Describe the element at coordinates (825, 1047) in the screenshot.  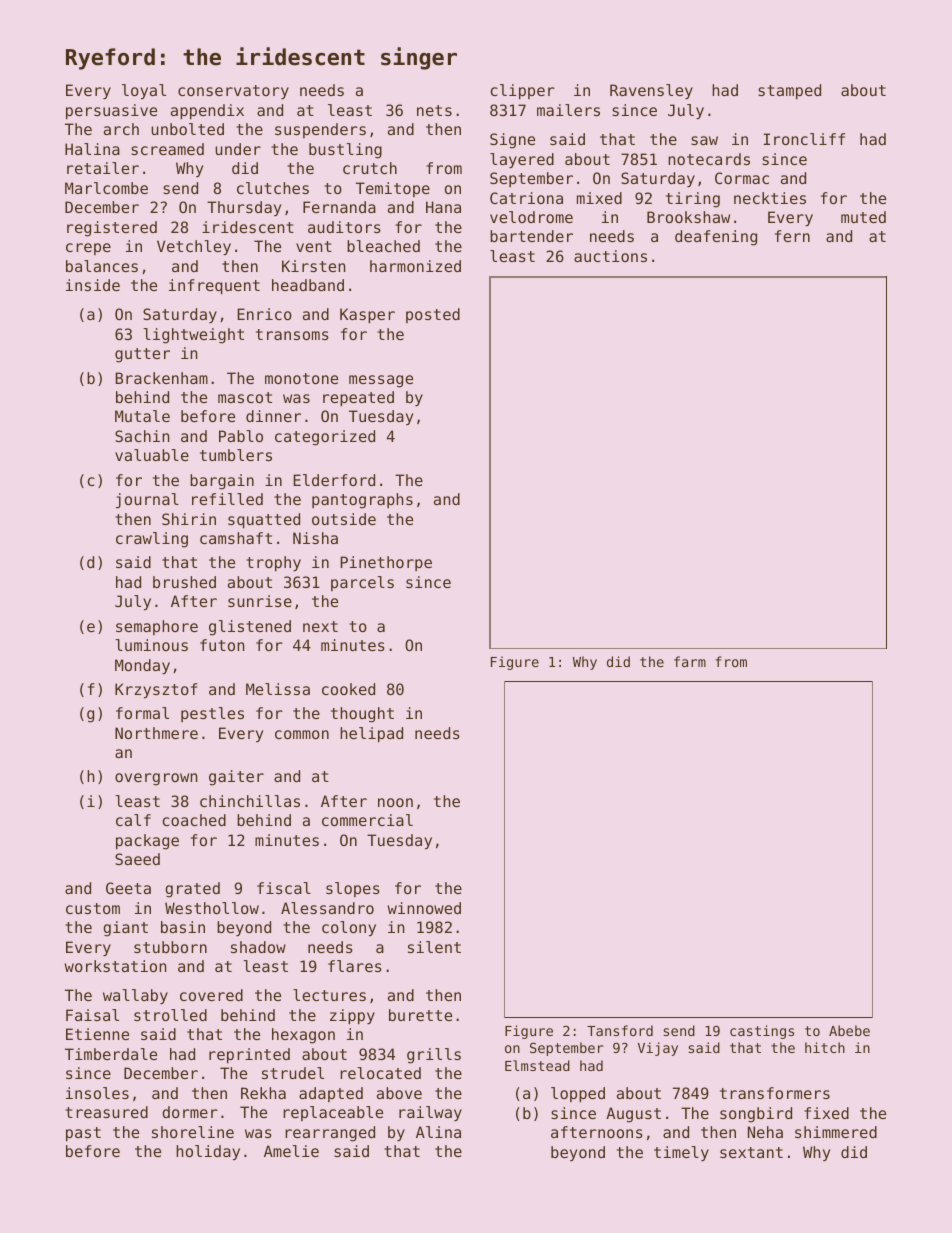
I see `hitch` at that location.
